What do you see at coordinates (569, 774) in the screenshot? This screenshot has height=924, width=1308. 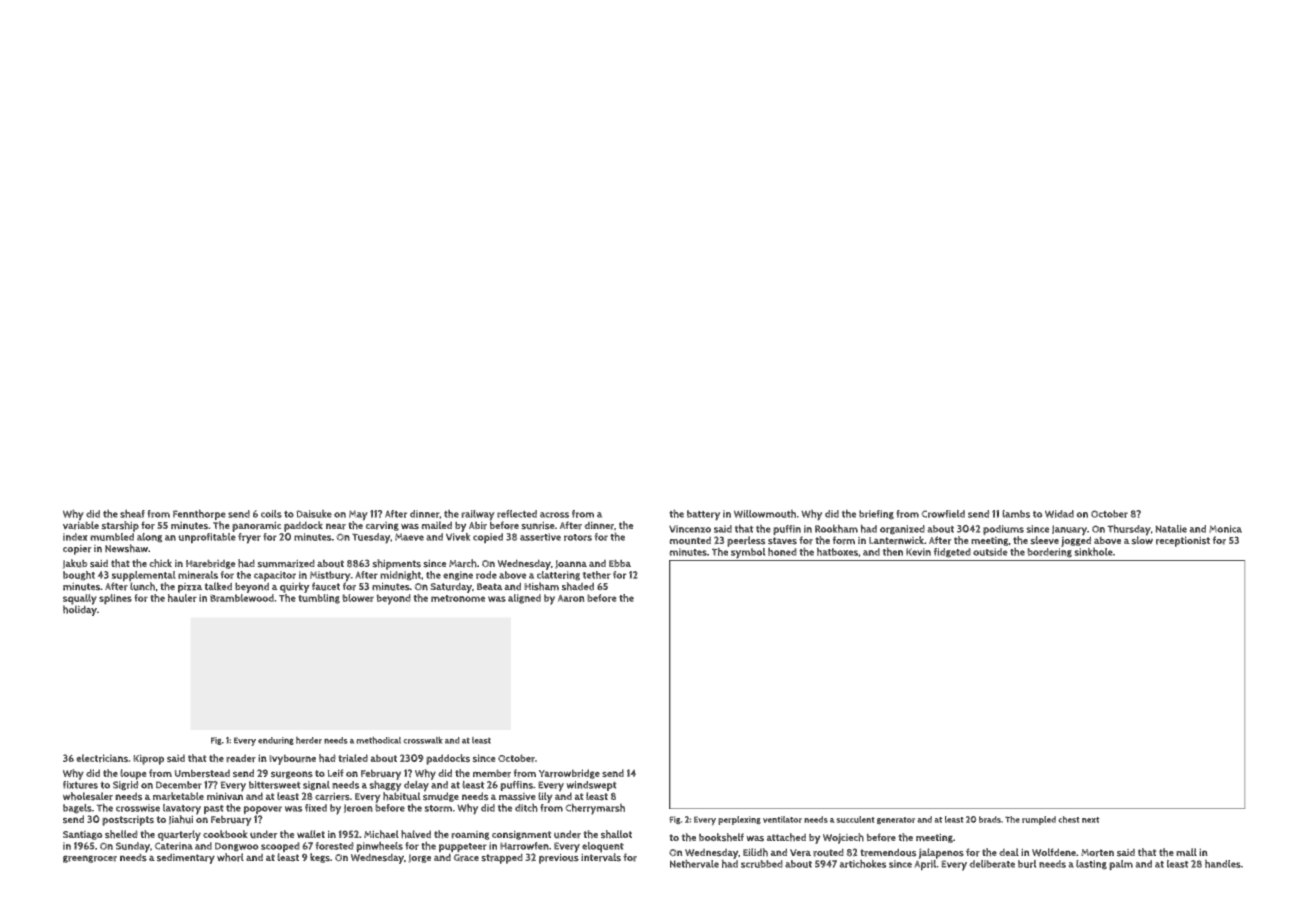 I see `Yarrowbridge` at bounding box center [569, 774].
